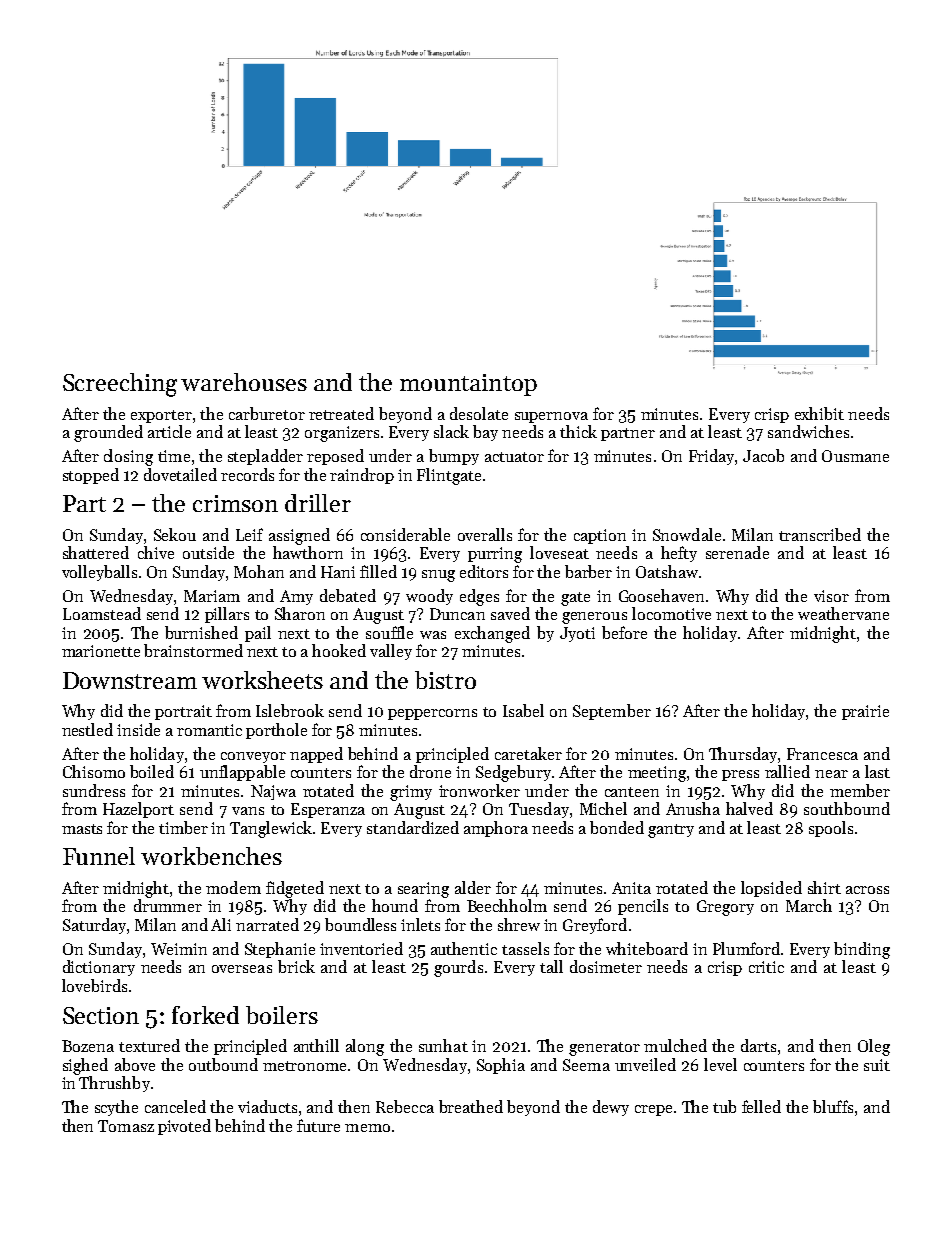  I want to click on mountaintop, so click(468, 385).
